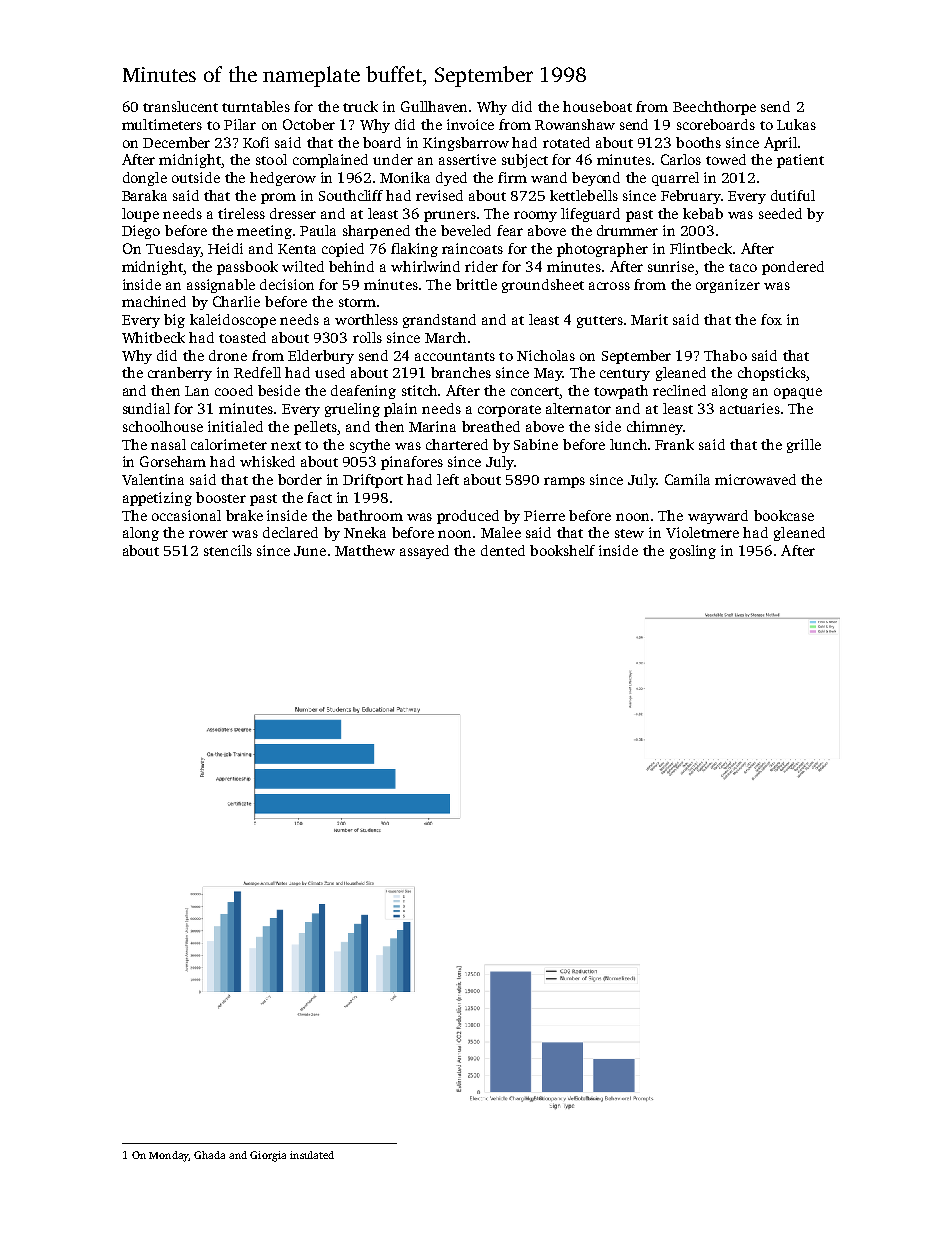 This screenshot has width=952, height=1233. What do you see at coordinates (209, 1155) in the screenshot?
I see `Ghada` at bounding box center [209, 1155].
